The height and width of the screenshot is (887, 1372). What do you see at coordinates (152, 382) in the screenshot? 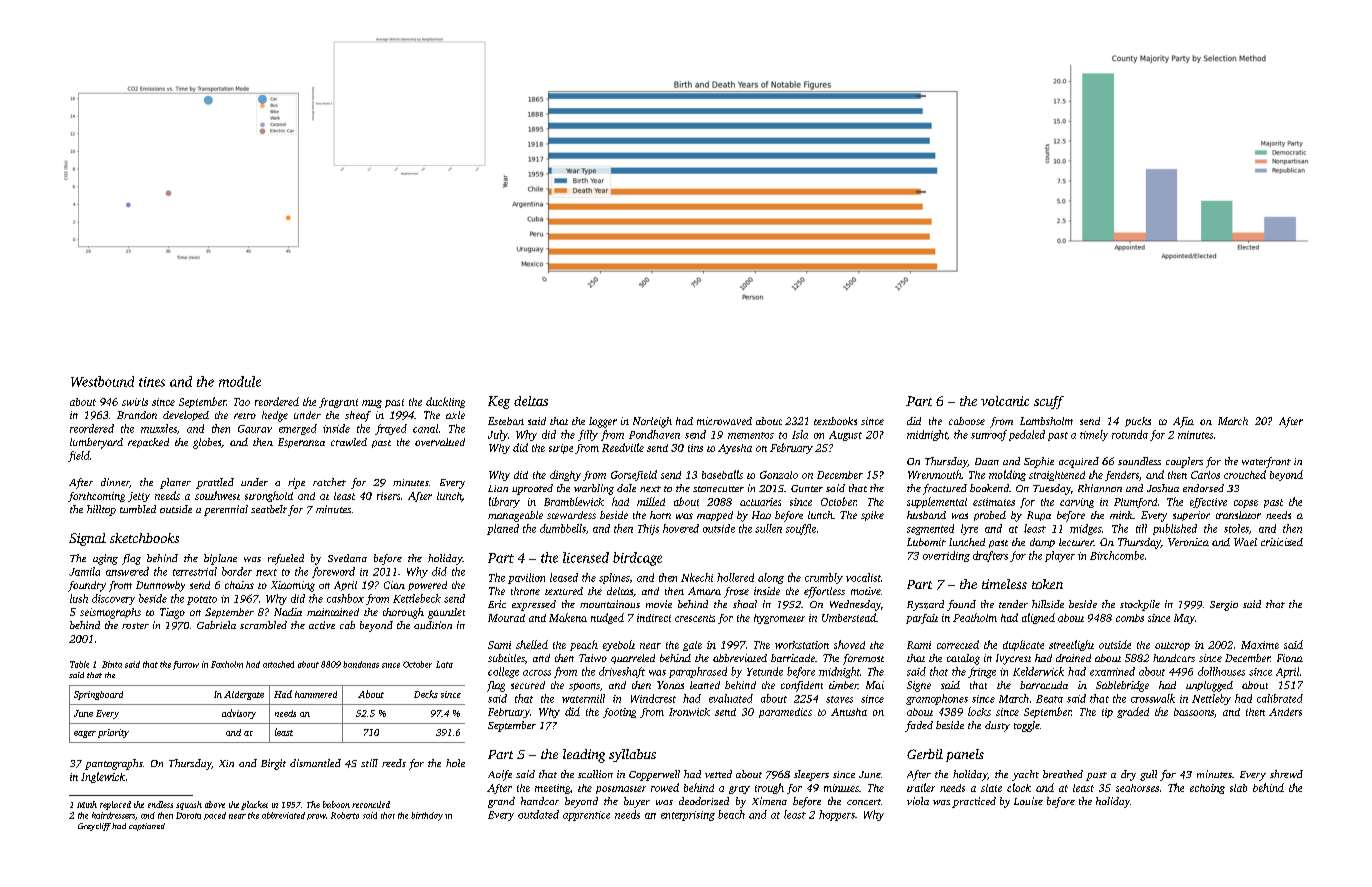
I see `tines` at bounding box center [152, 382].
